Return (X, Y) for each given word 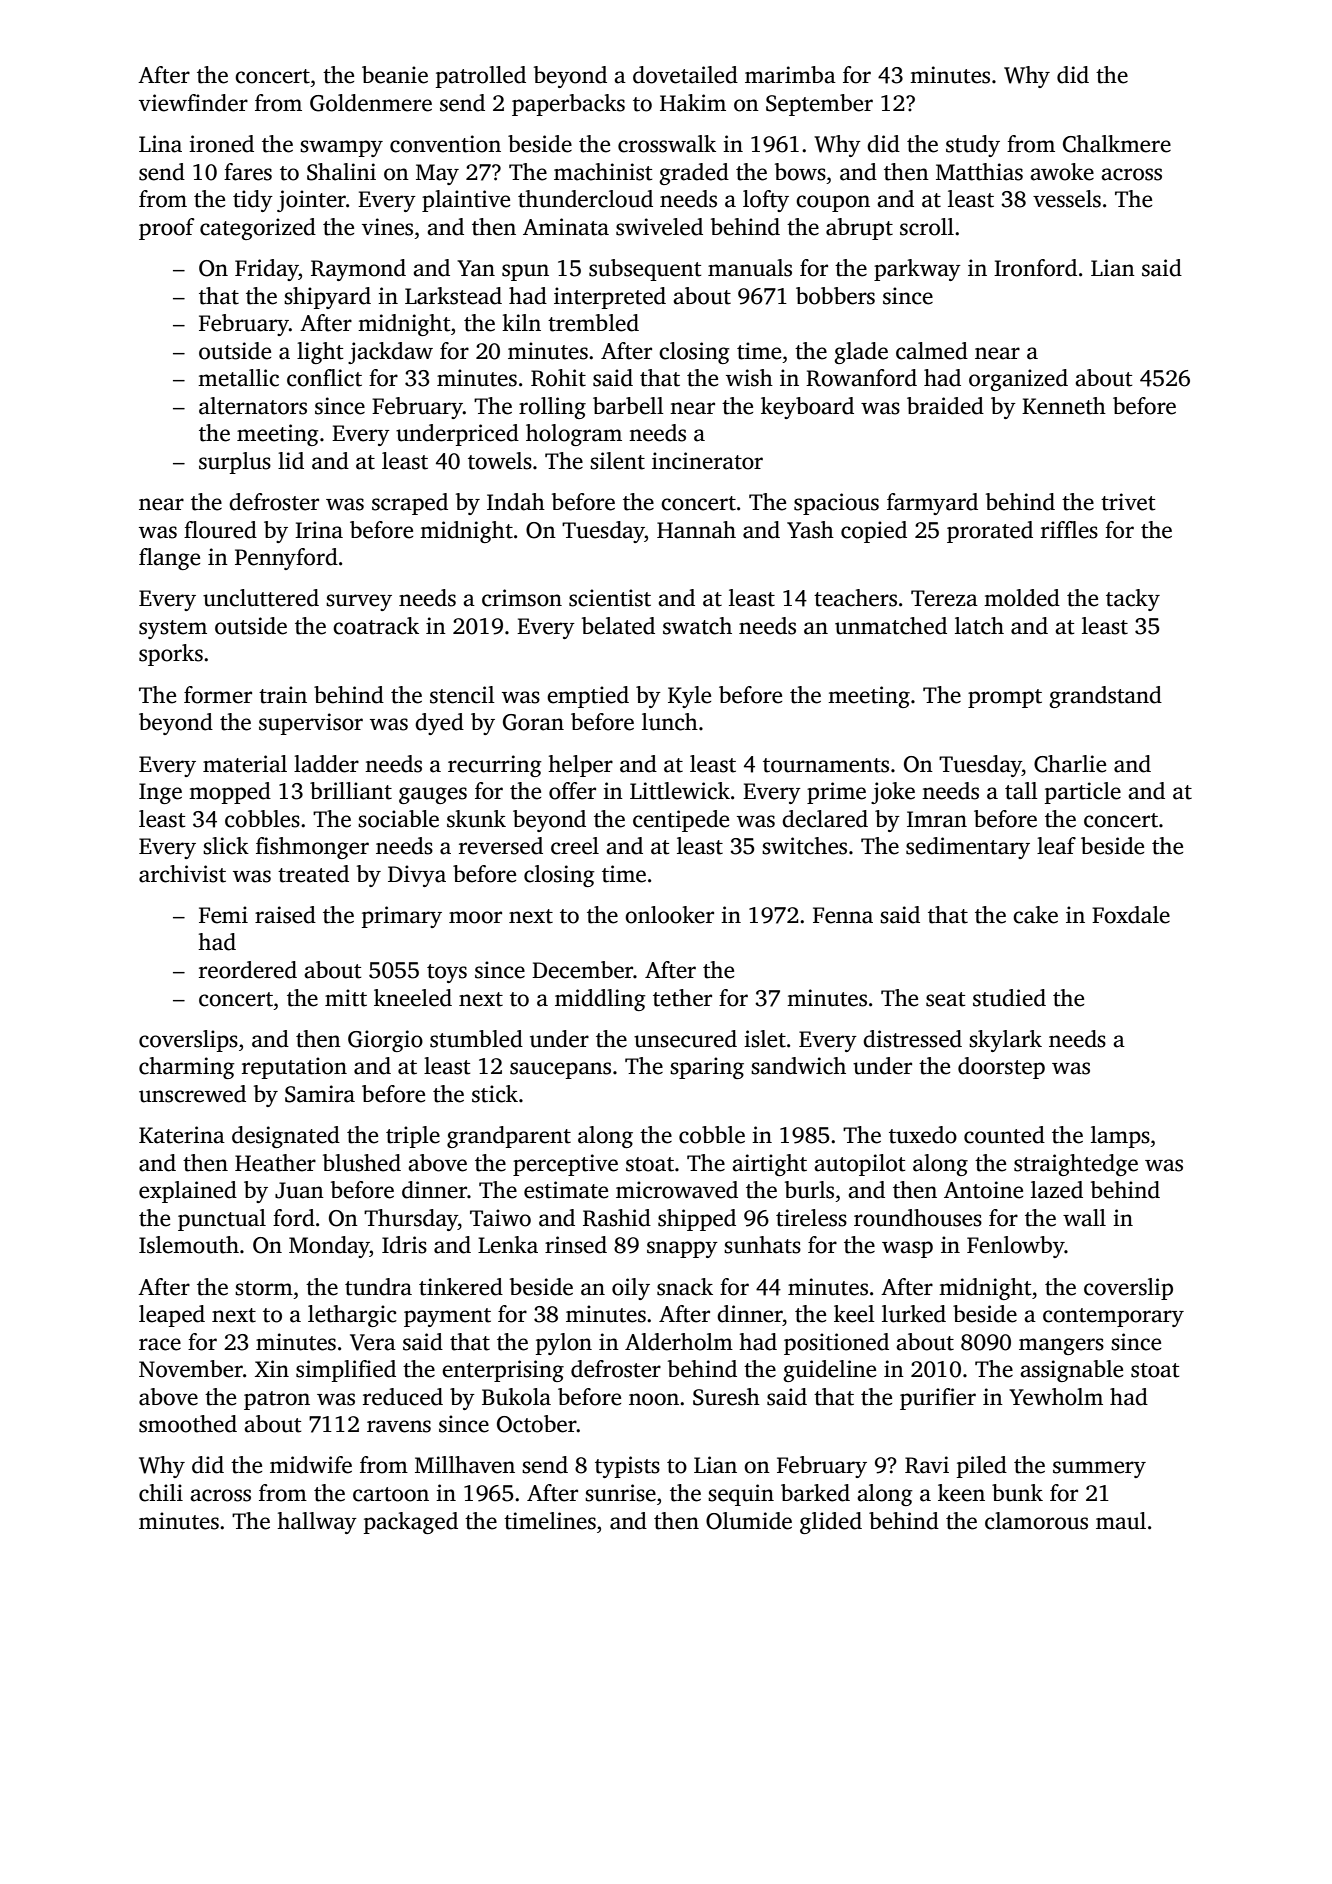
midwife (311, 1465)
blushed (362, 1163)
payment (447, 1317)
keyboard (807, 408)
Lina (160, 144)
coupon (833, 203)
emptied (588, 697)
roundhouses (918, 1218)
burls (809, 1190)
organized (1018, 380)
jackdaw (390, 353)
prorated (990, 532)
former (218, 695)
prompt (1005, 698)
